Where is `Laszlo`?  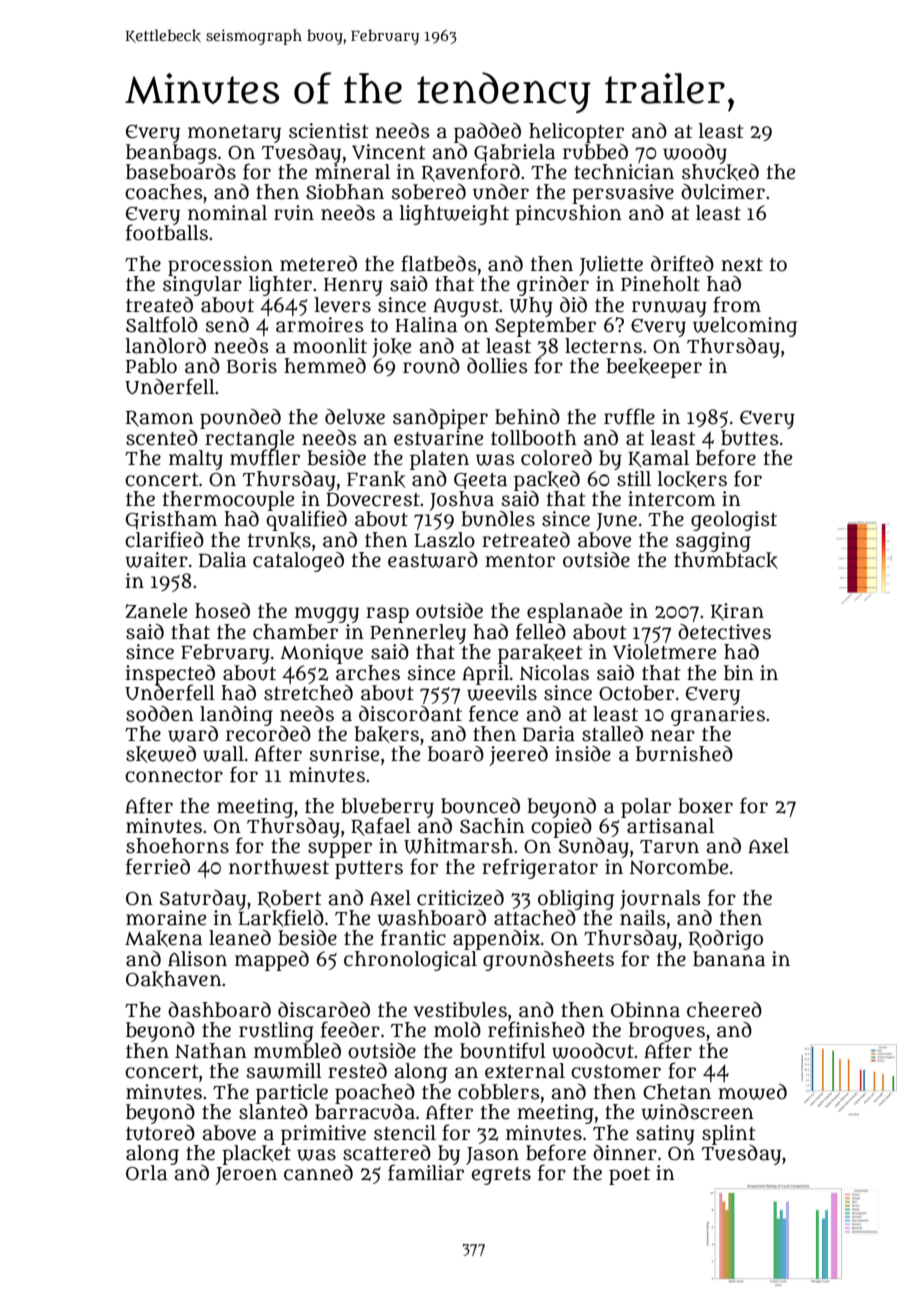
Laszlo is located at coordinates (444, 540).
